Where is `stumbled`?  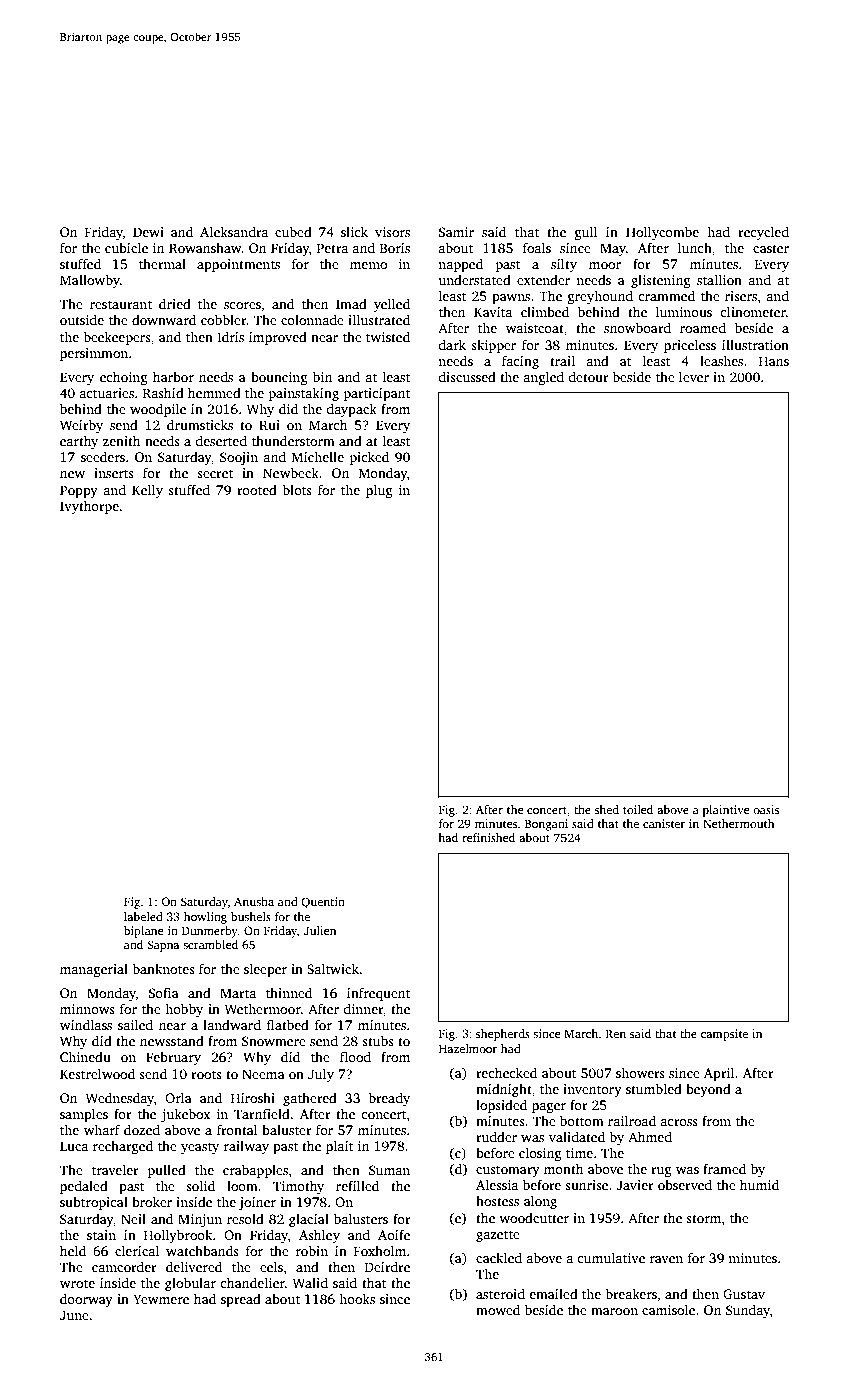
stumbled is located at coordinates (654, 1088).
